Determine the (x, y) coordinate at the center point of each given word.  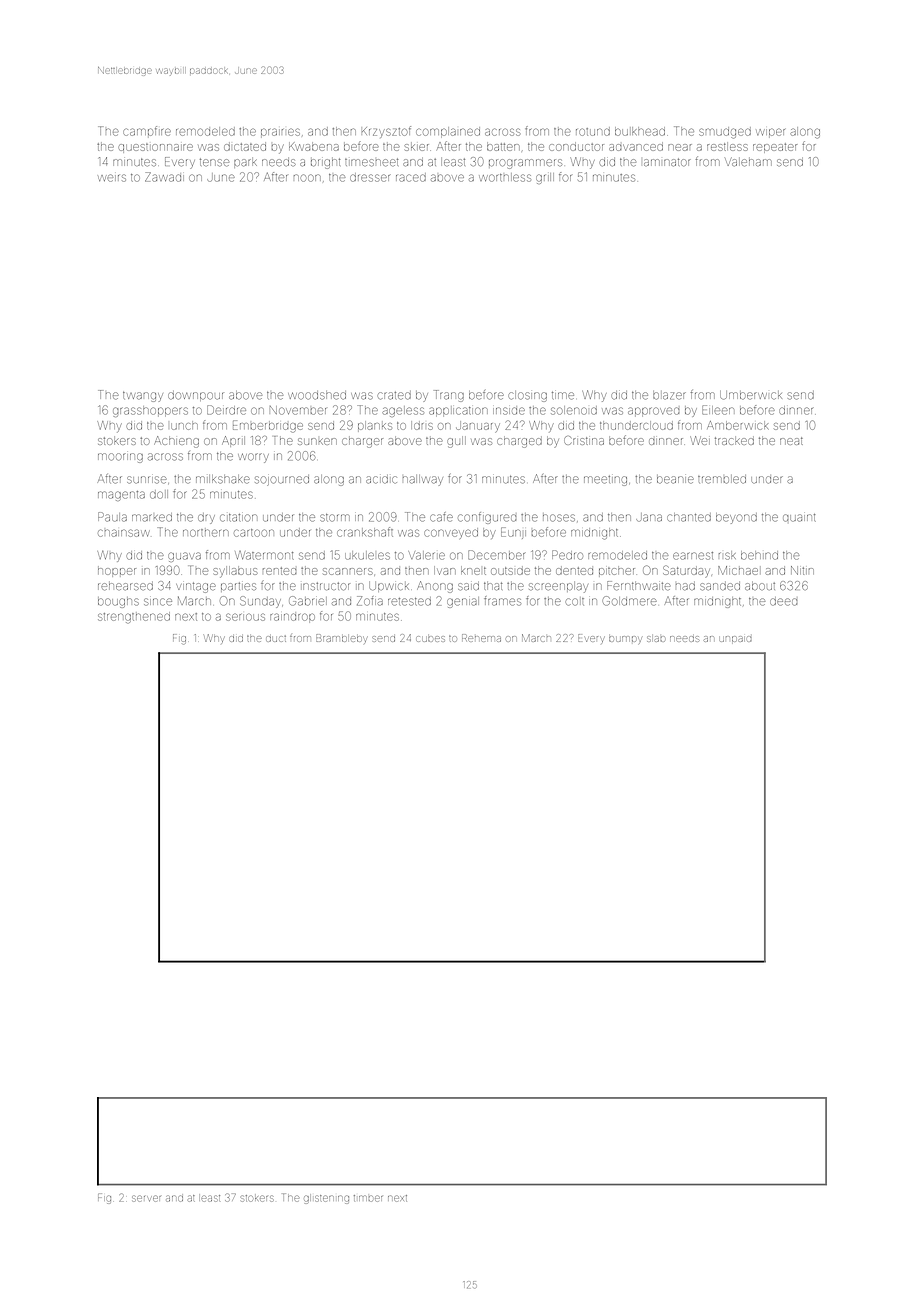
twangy (143, 396)
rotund (593, 131)
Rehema (481, 638)
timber (368, 1198)
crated (394, 395)
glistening (326, 1199)
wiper (770, 133)
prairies (280, 133)
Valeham (748, 161)
